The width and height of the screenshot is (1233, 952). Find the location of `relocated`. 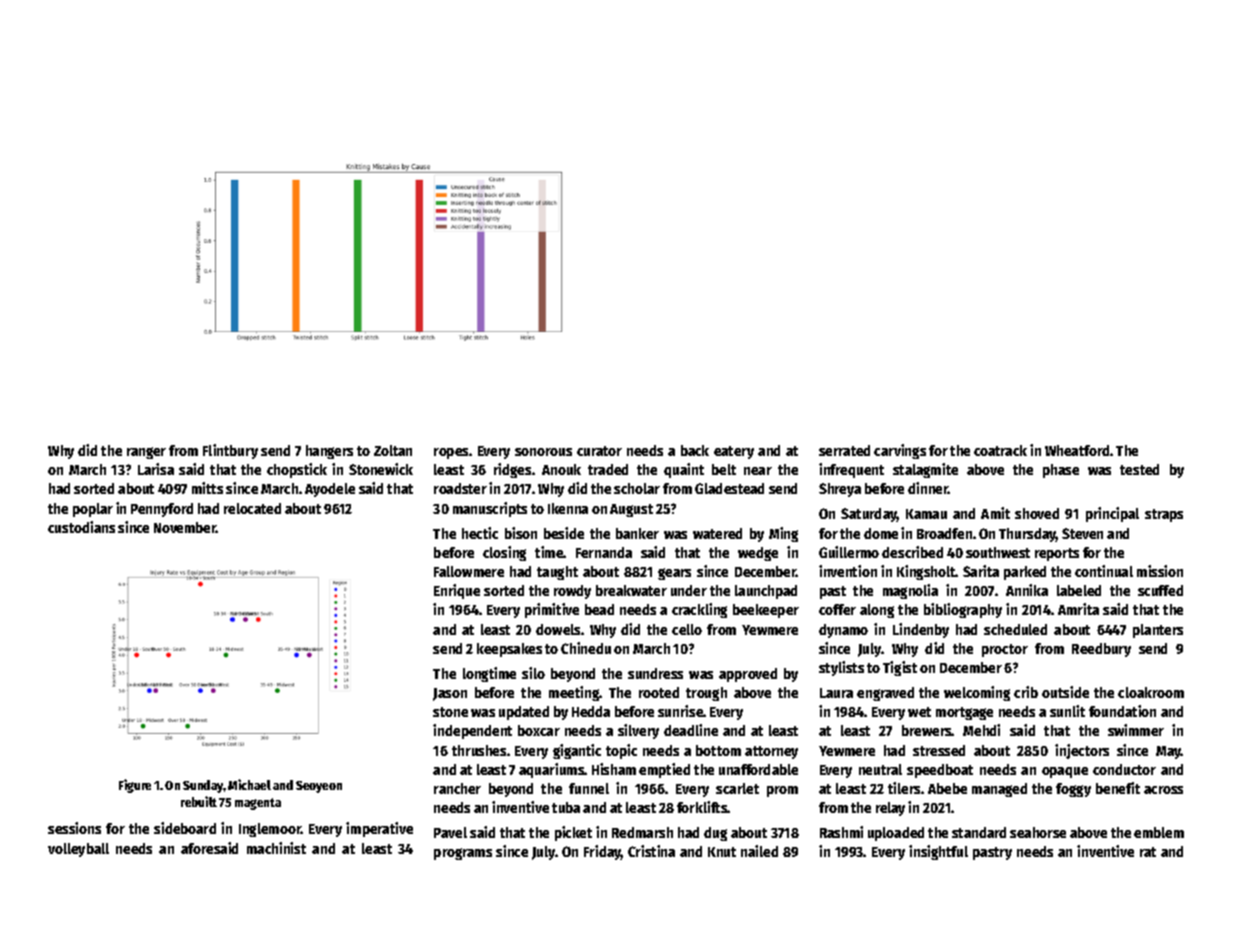

relocated is located at coordinates (252, 508).
